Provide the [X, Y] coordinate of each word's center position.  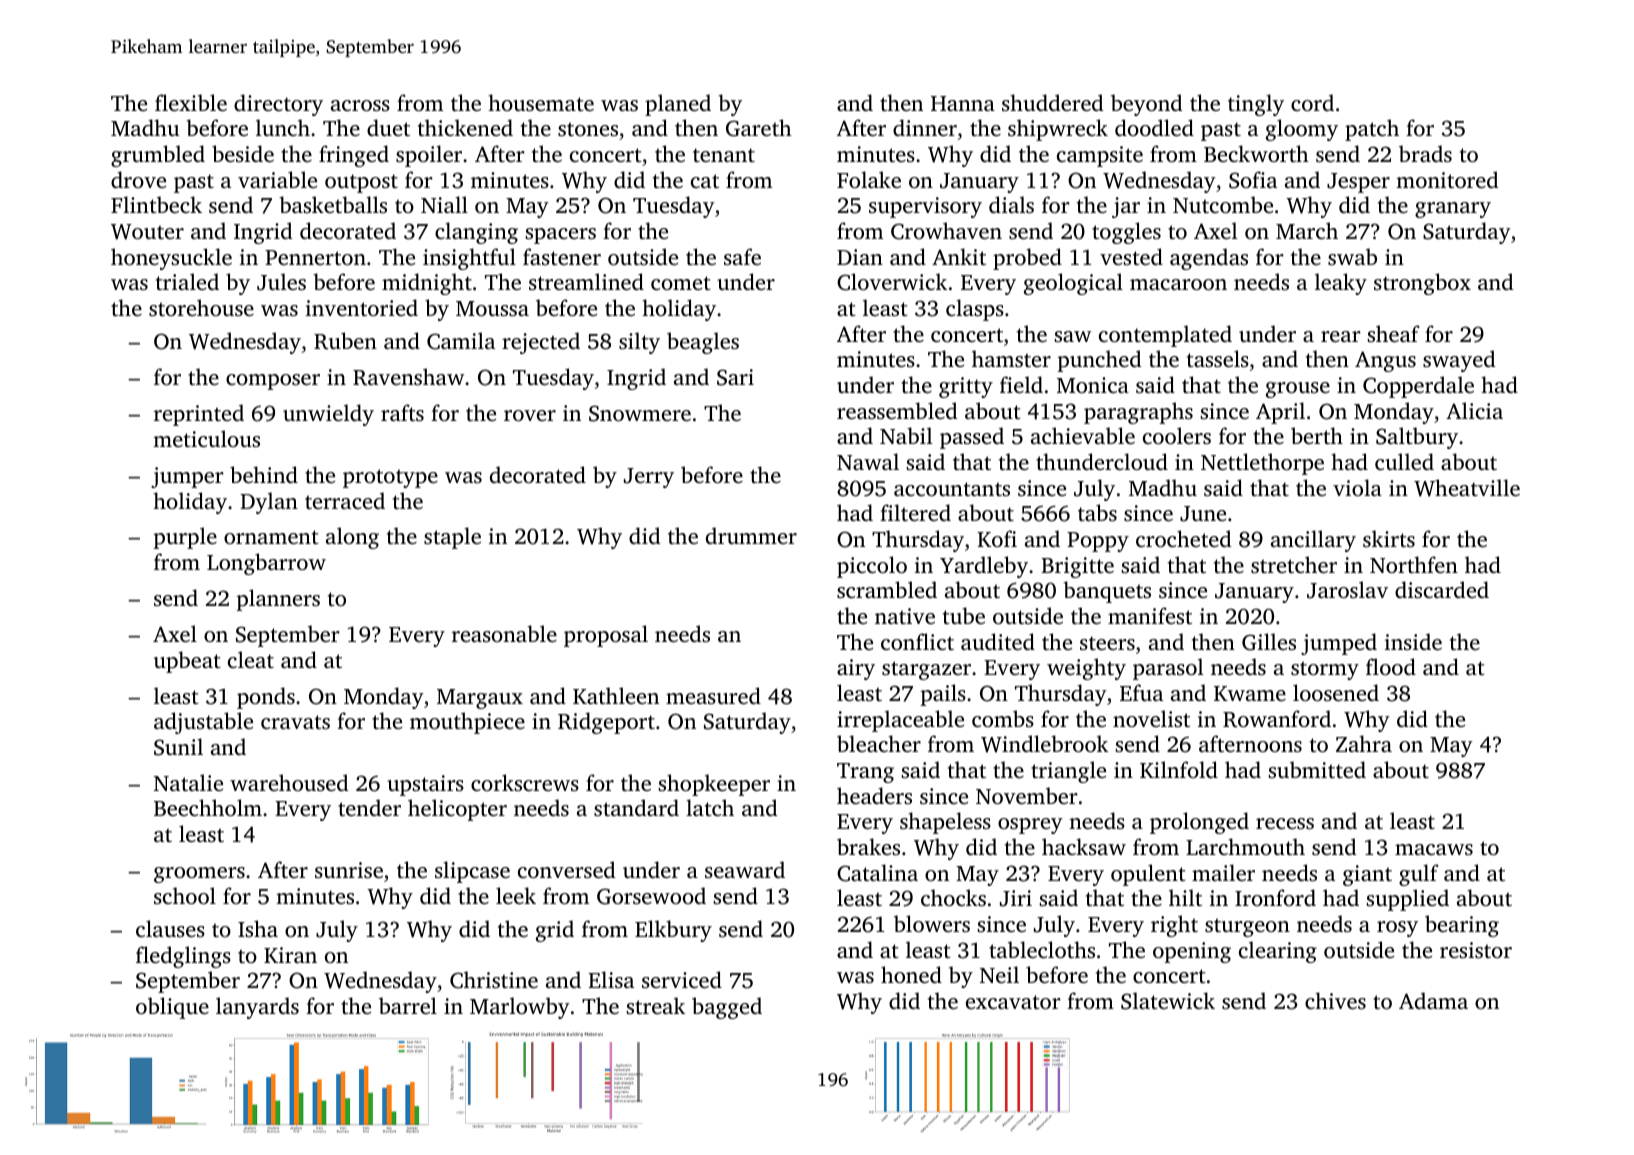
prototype [390, 478]
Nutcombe [1223, 204]
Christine [494, 980]
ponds [266, 698]
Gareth [759, 128]
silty [639, 343]
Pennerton [315, 257]
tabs [1097, 512]
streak [656, 1005]
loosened [1336, 692]
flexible [191, 102]
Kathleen [616, 695]
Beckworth [1256, 153]
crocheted [1183, 538]
